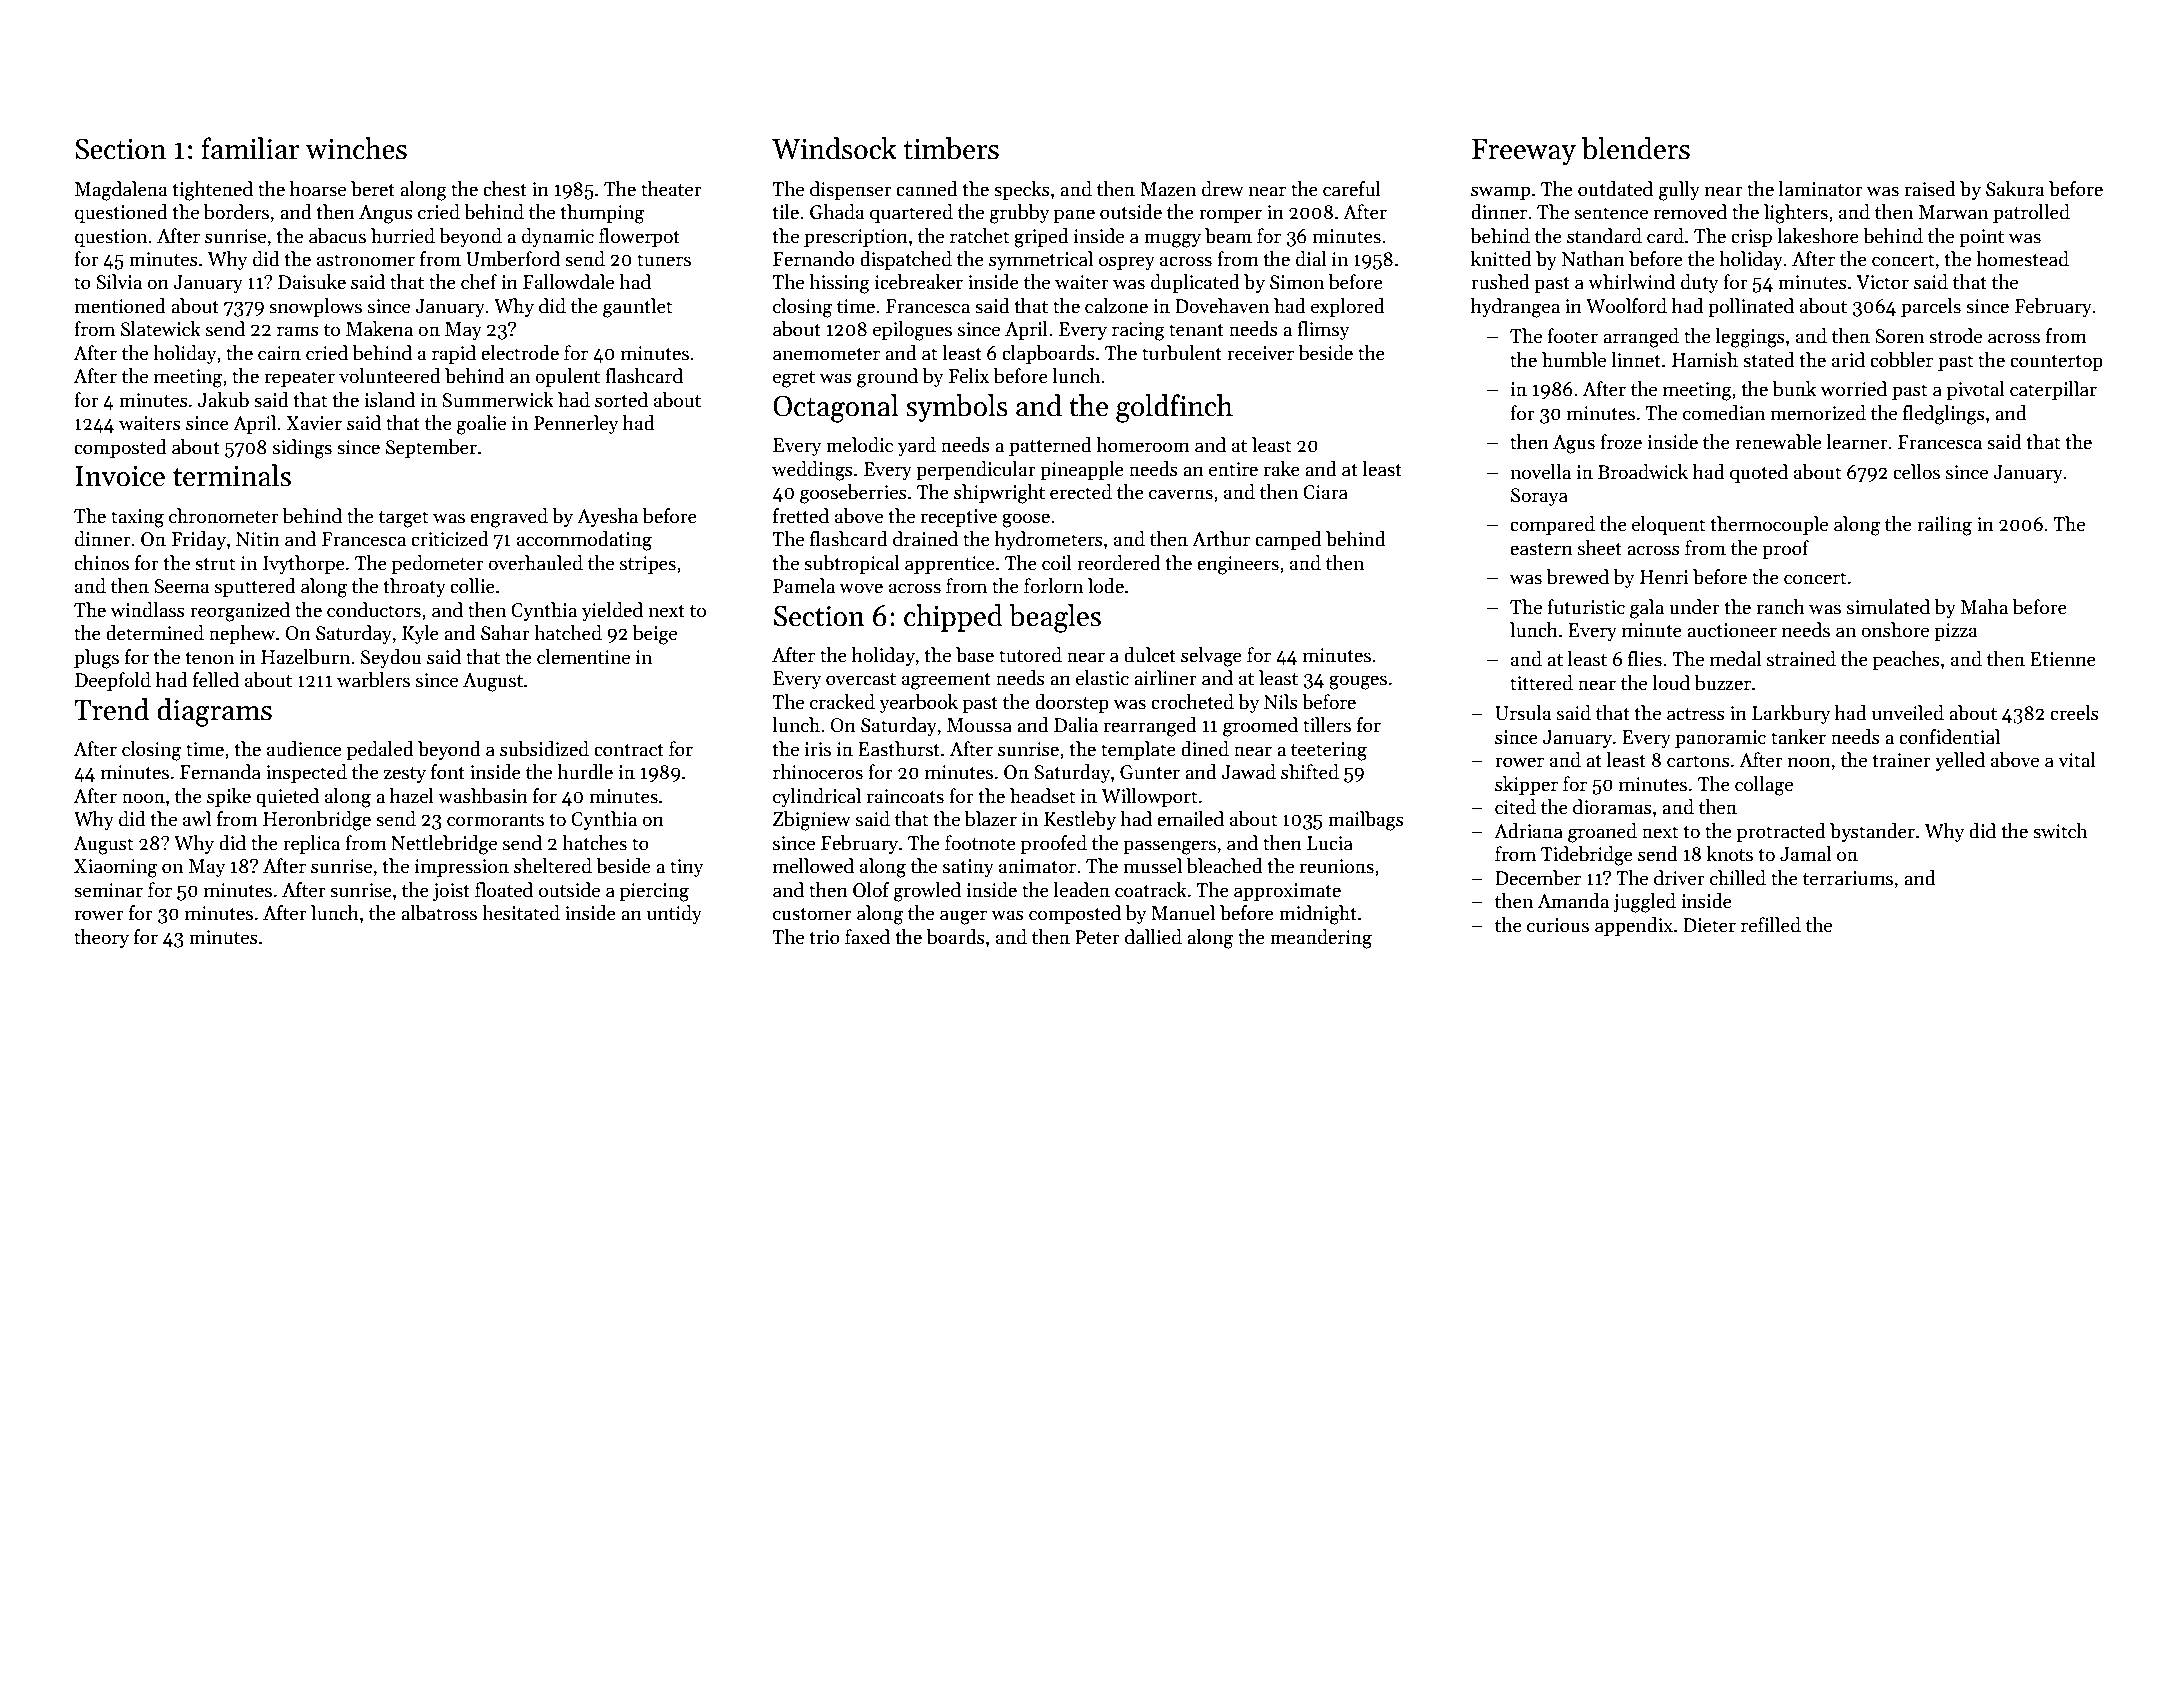  Describe the element at coordinates (839, 284) in the page. I see `hissing` at that location.
